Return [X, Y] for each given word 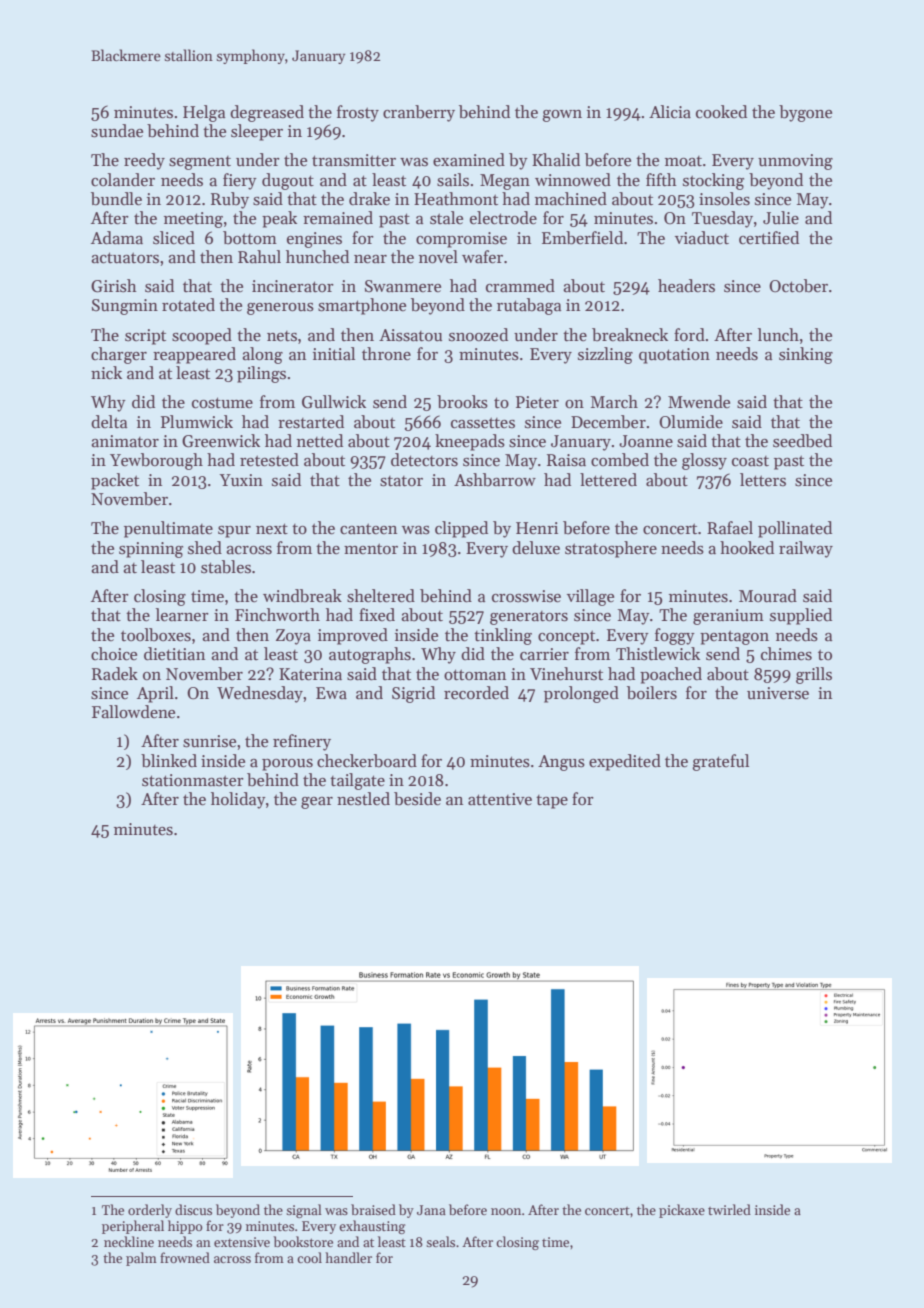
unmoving [795, 162]
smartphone [362, 306]
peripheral [133, 1227]
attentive [500, 799]
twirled [729, 1209]
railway [806, 549]
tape [552, 802]
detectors [424, 460]
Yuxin [241, 480]
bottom [250, 238]
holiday [238, 800]
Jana [431, 1210]
